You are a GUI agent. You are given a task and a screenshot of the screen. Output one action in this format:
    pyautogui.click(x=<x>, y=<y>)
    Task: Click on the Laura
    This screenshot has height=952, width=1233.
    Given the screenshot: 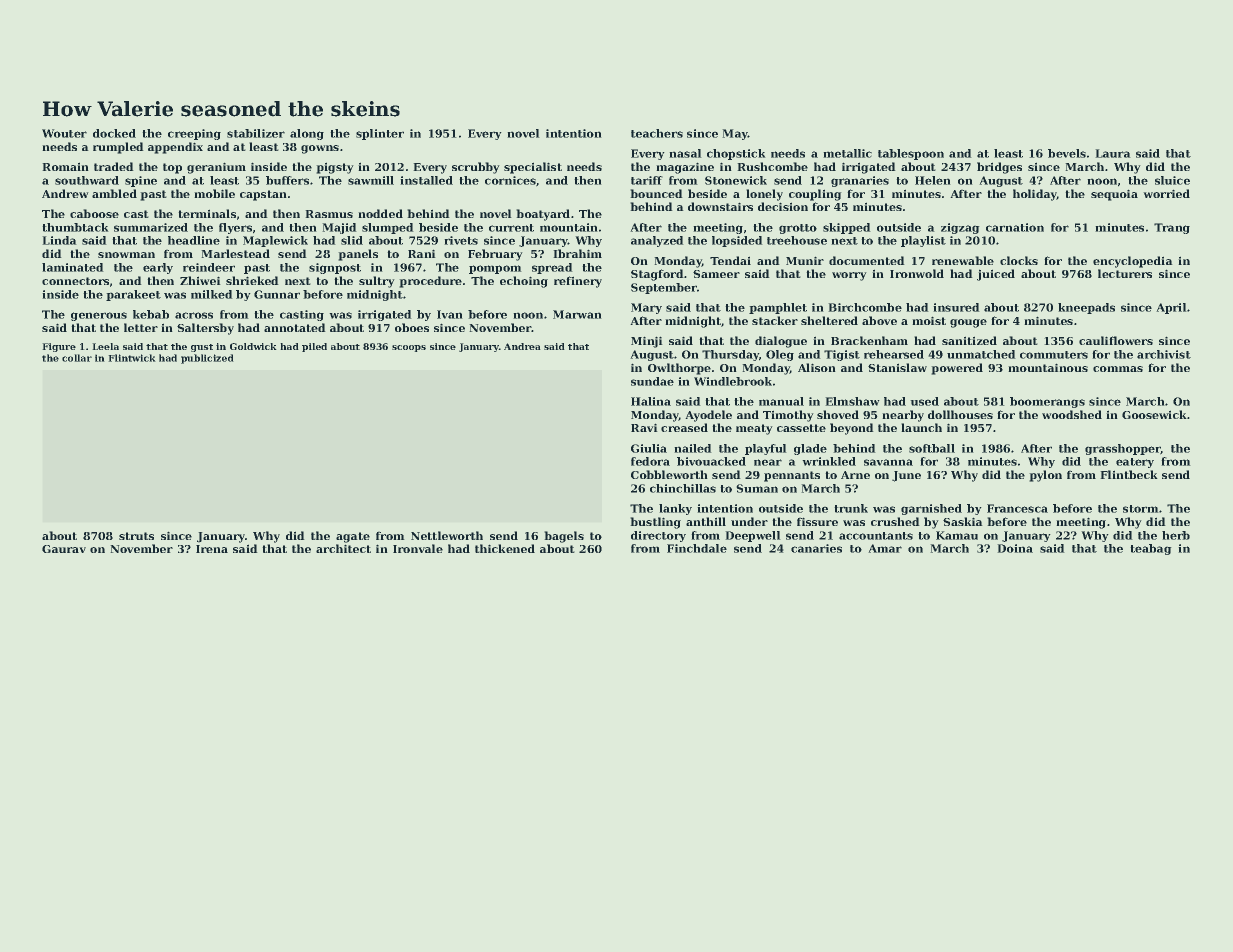 What is the action you would take?
    pyautogui.click(x=1113, y=153)
